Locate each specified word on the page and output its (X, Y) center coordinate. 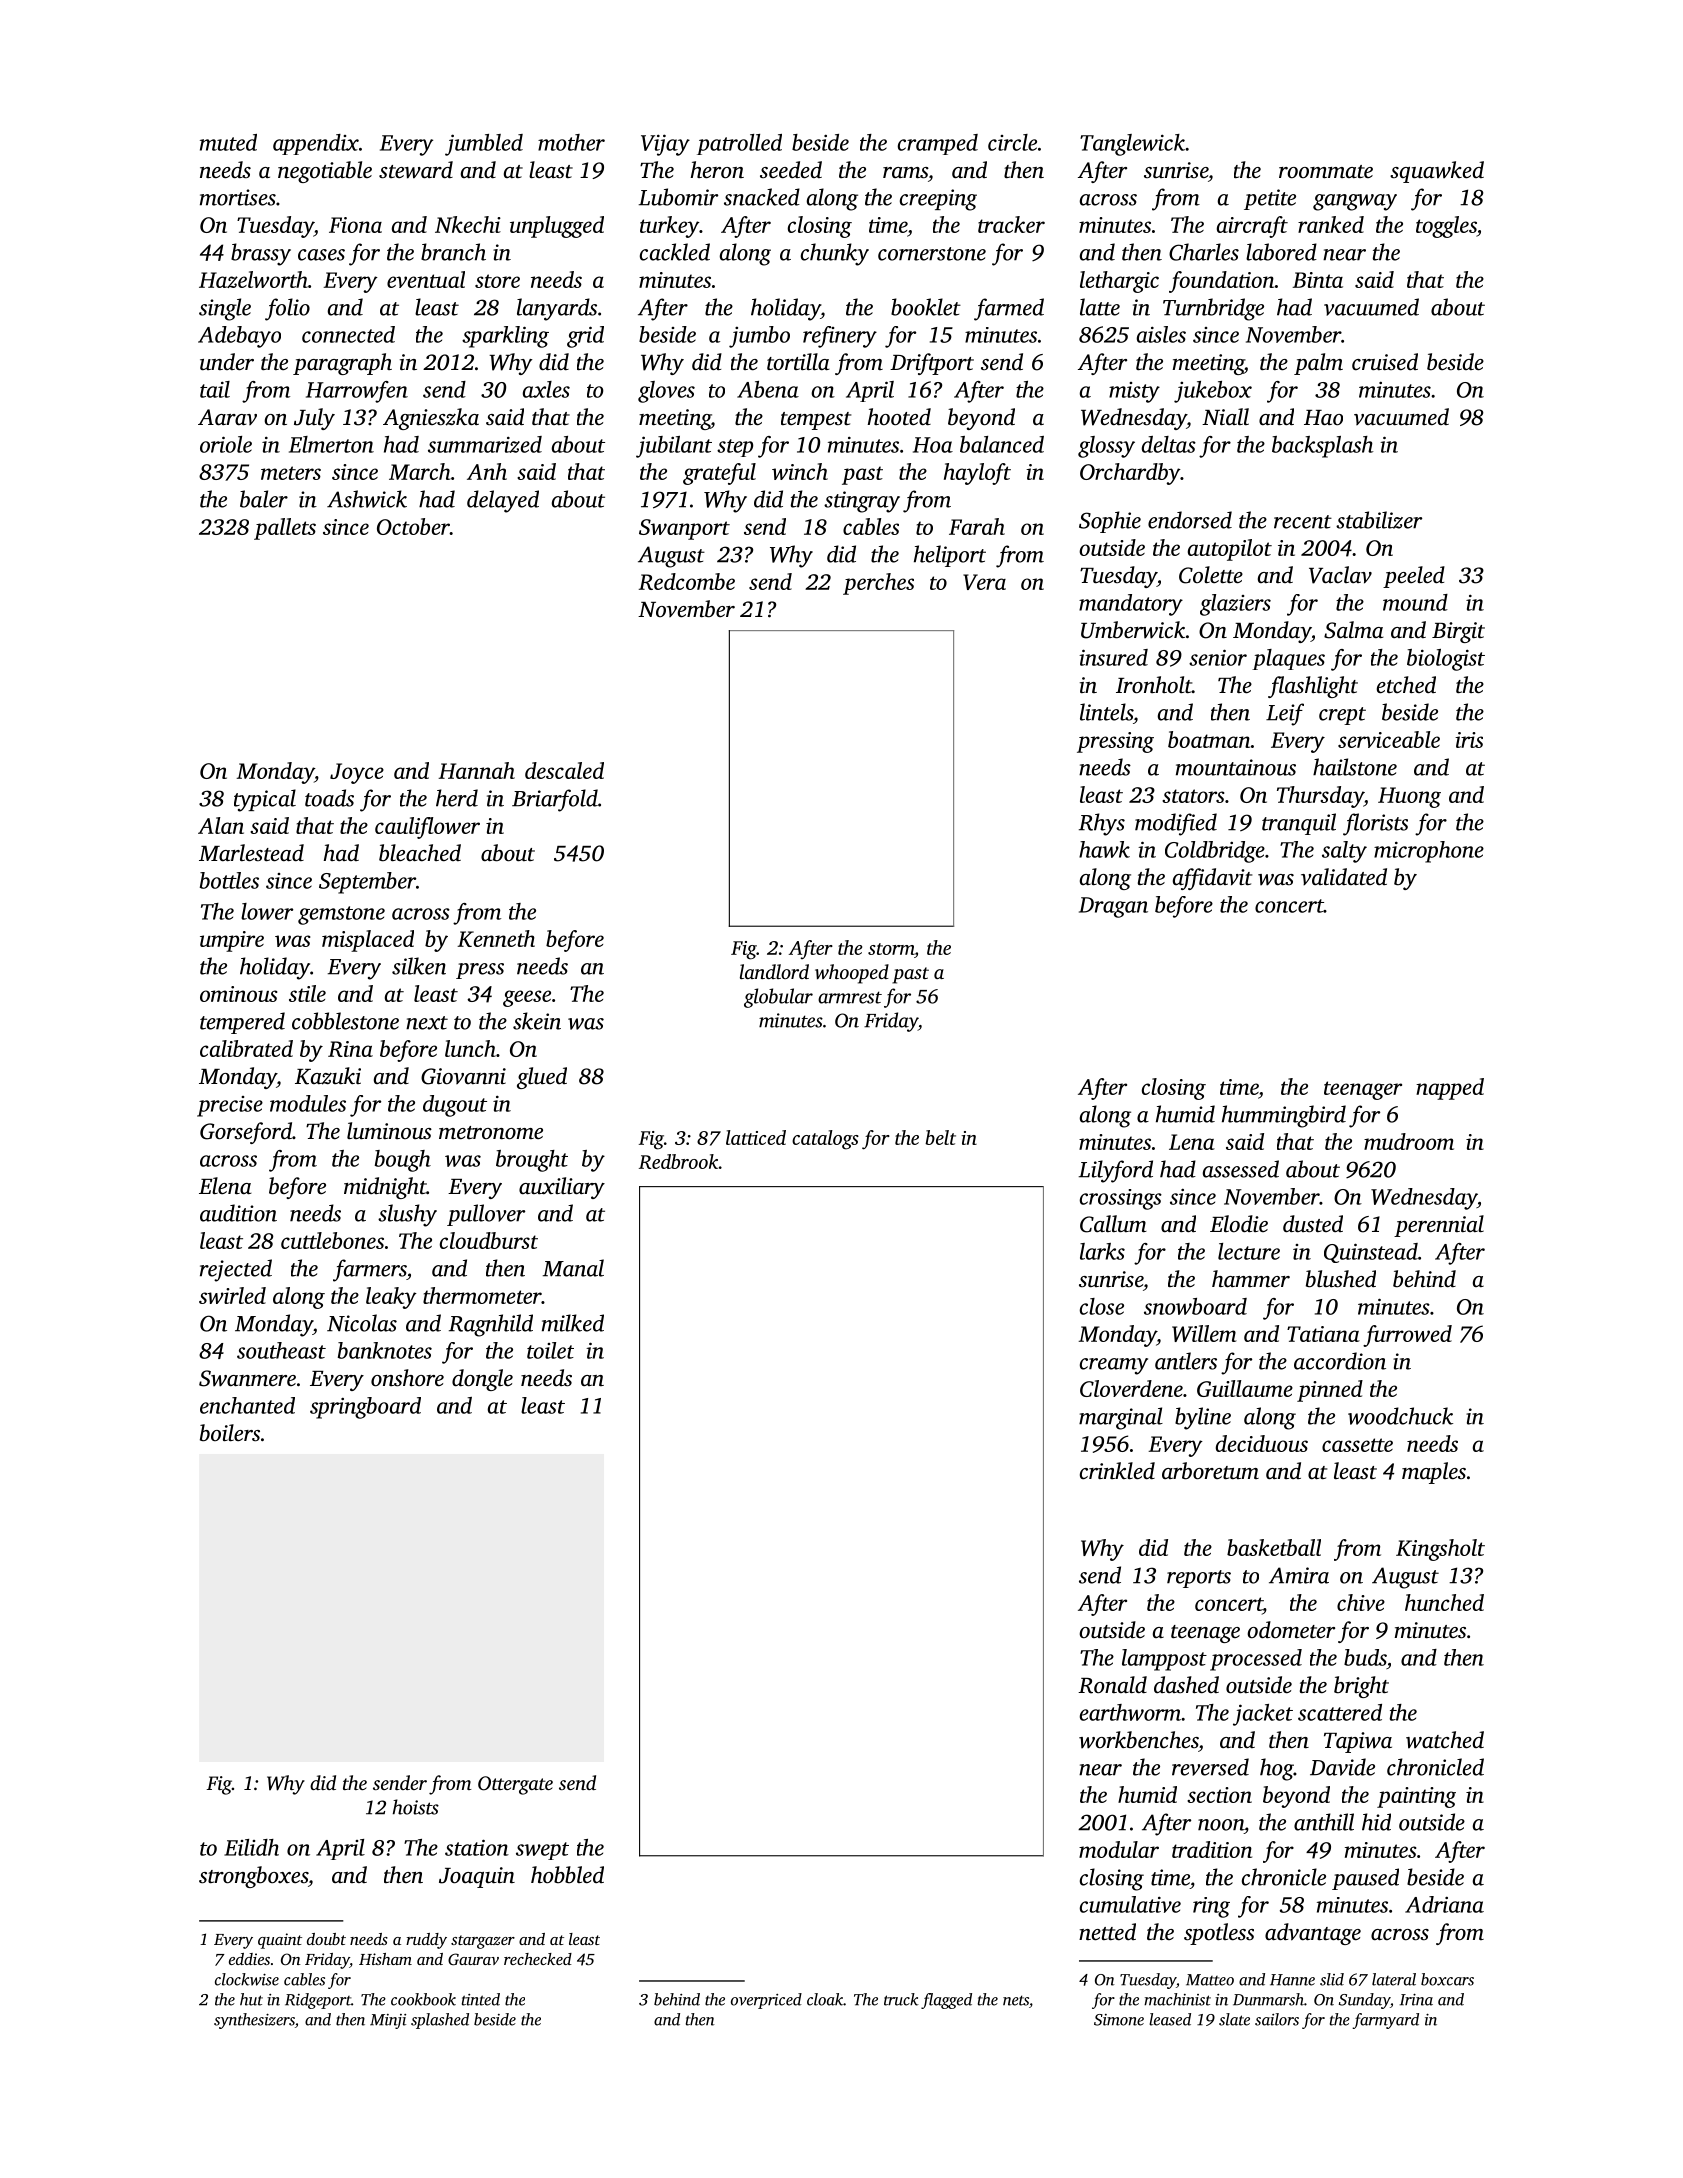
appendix (316, 144)
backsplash (1323, 447)
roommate (1326, 172)
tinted (481, 1999)
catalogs (825, 1140)
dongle (482, 1380)
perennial (1439, 1226)
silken (419, 966)
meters (291, 473)
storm (891, 949)
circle (1012, 142)
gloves (666, 392)
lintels (1106, 712)
